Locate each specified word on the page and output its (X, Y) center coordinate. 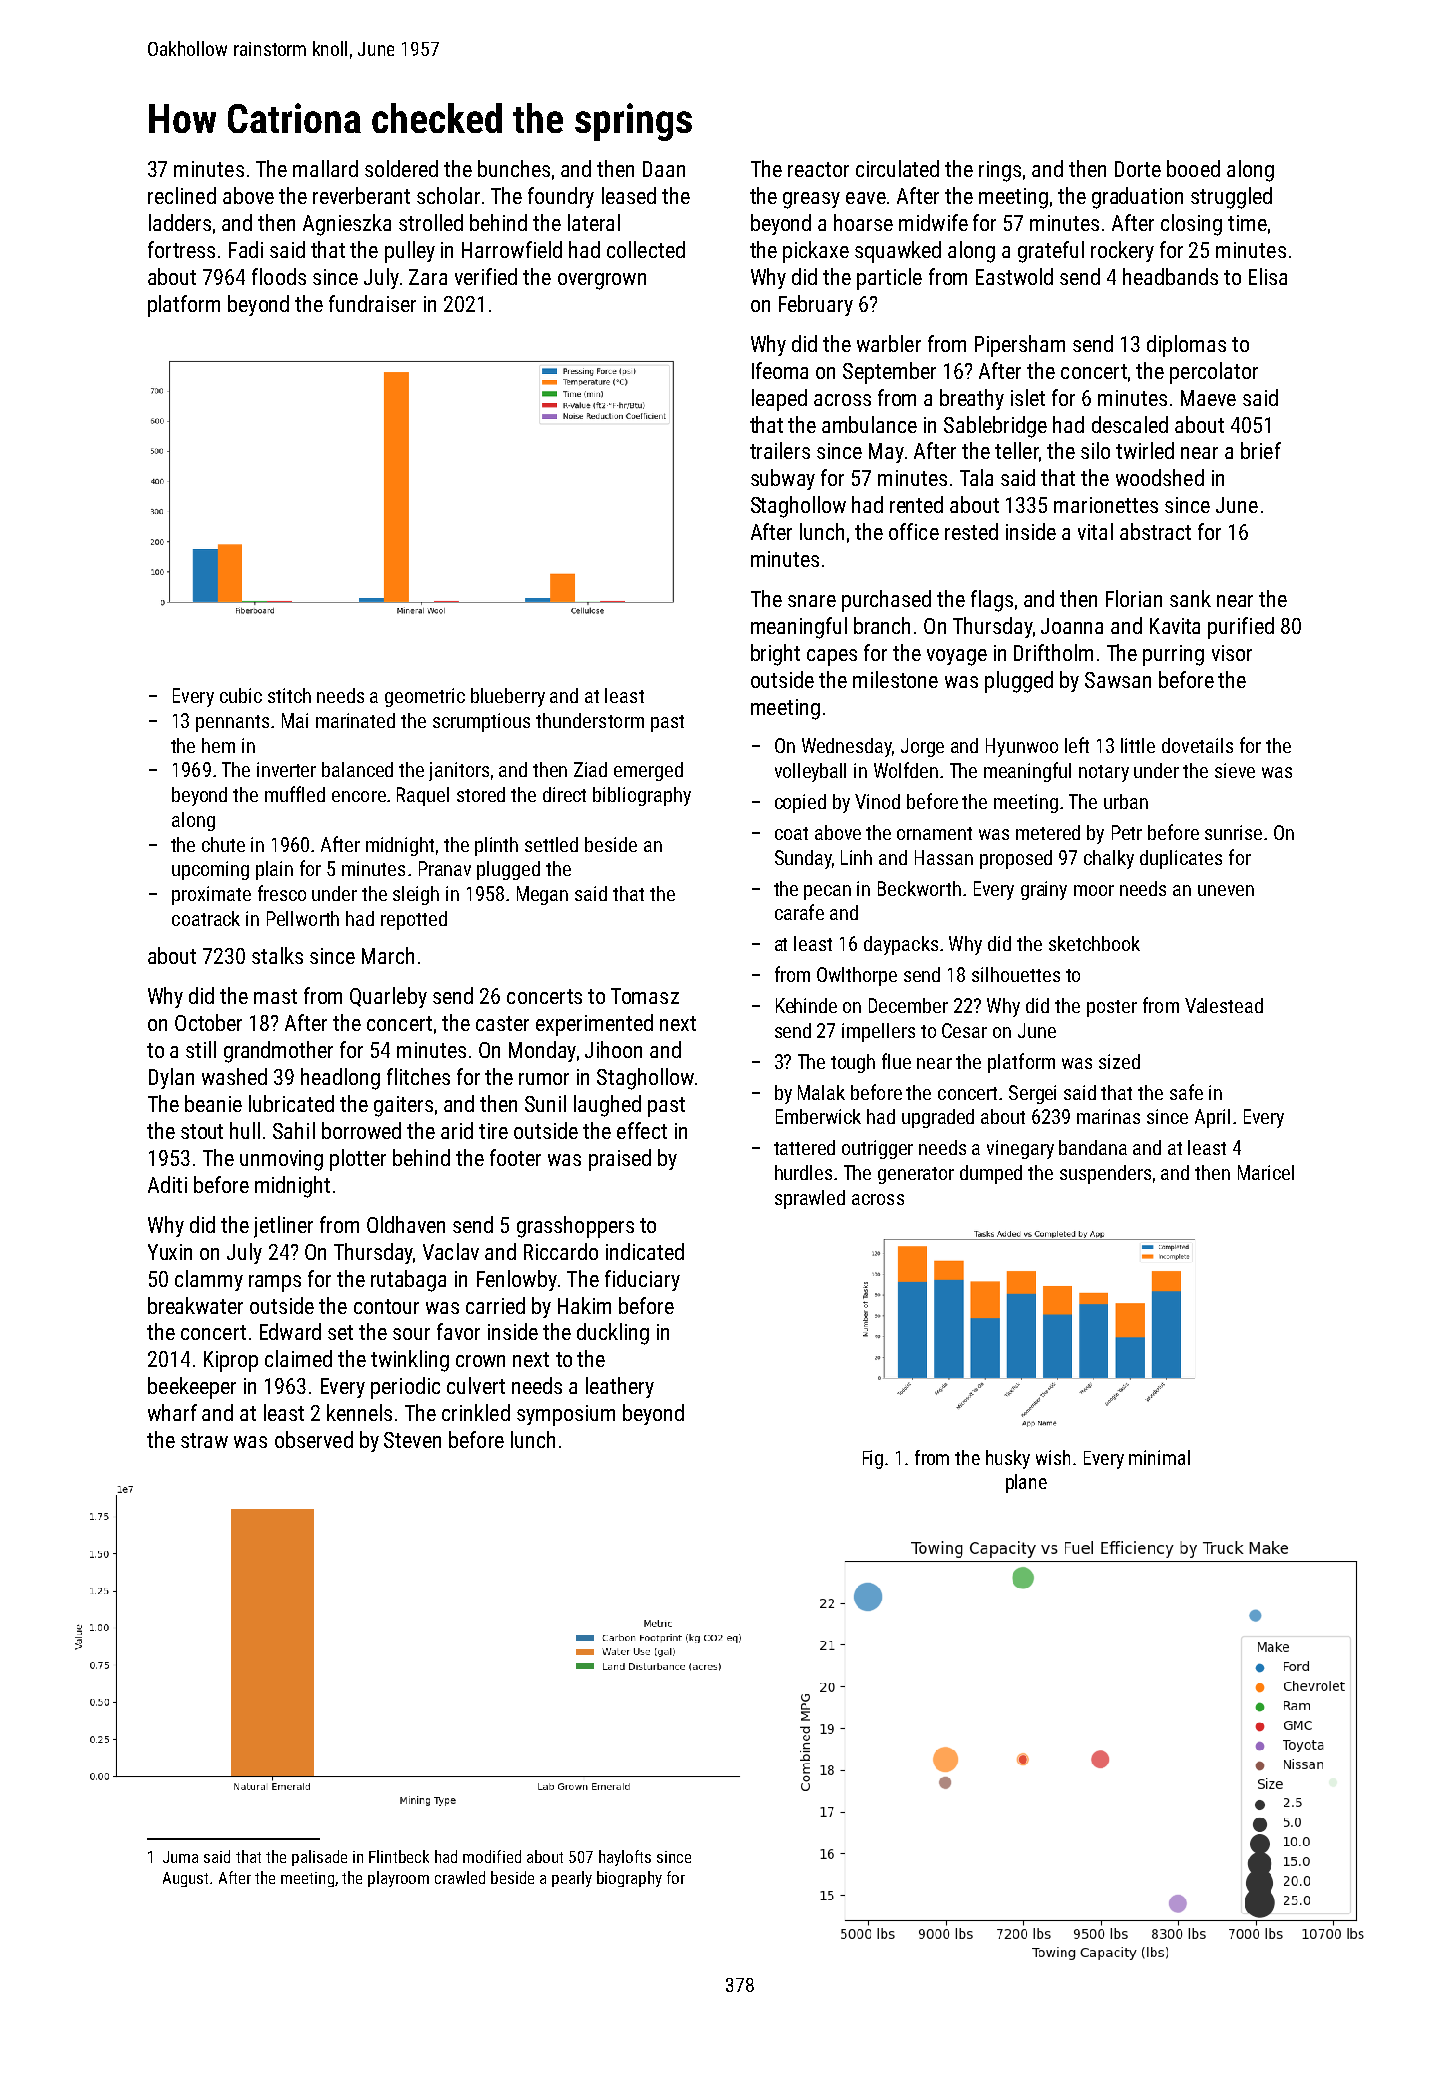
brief (1261, 450)
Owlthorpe (857, 976)
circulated (897, 168)
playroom (398, 1879)
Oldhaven (406, 1224)
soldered (401, 168)
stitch (289, 695)
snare (812, 601)
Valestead (1224, 1005)
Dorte (1138, 169)
